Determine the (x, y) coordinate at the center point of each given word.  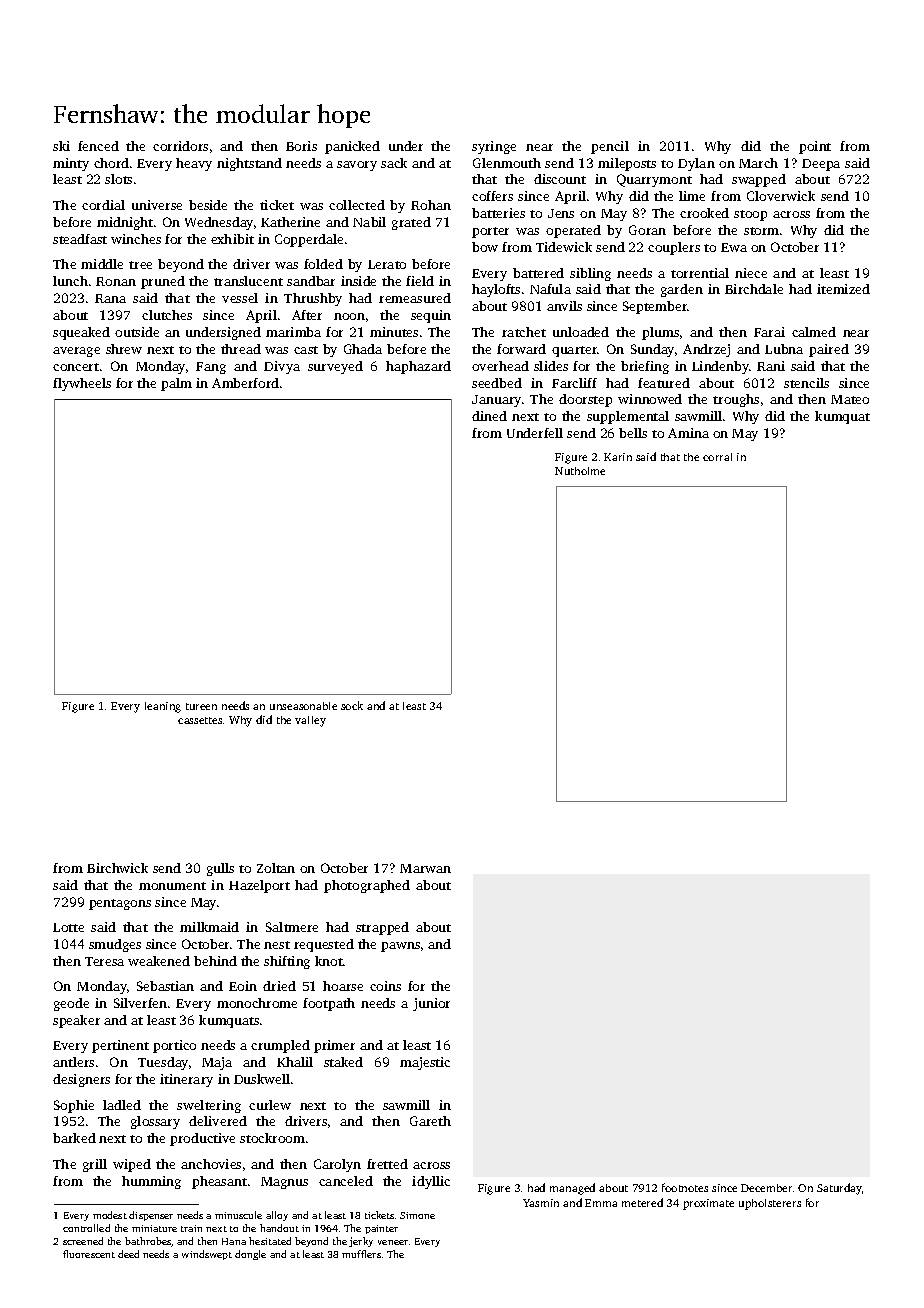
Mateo (850, 399)
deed (128, 1254)
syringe (494, 147)
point (815, 147)
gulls (220, 869)
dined (489, 416)
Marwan (425, 868)
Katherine (290, 222)
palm (176, 384)
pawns (400, 947)
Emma (601, 1203)
